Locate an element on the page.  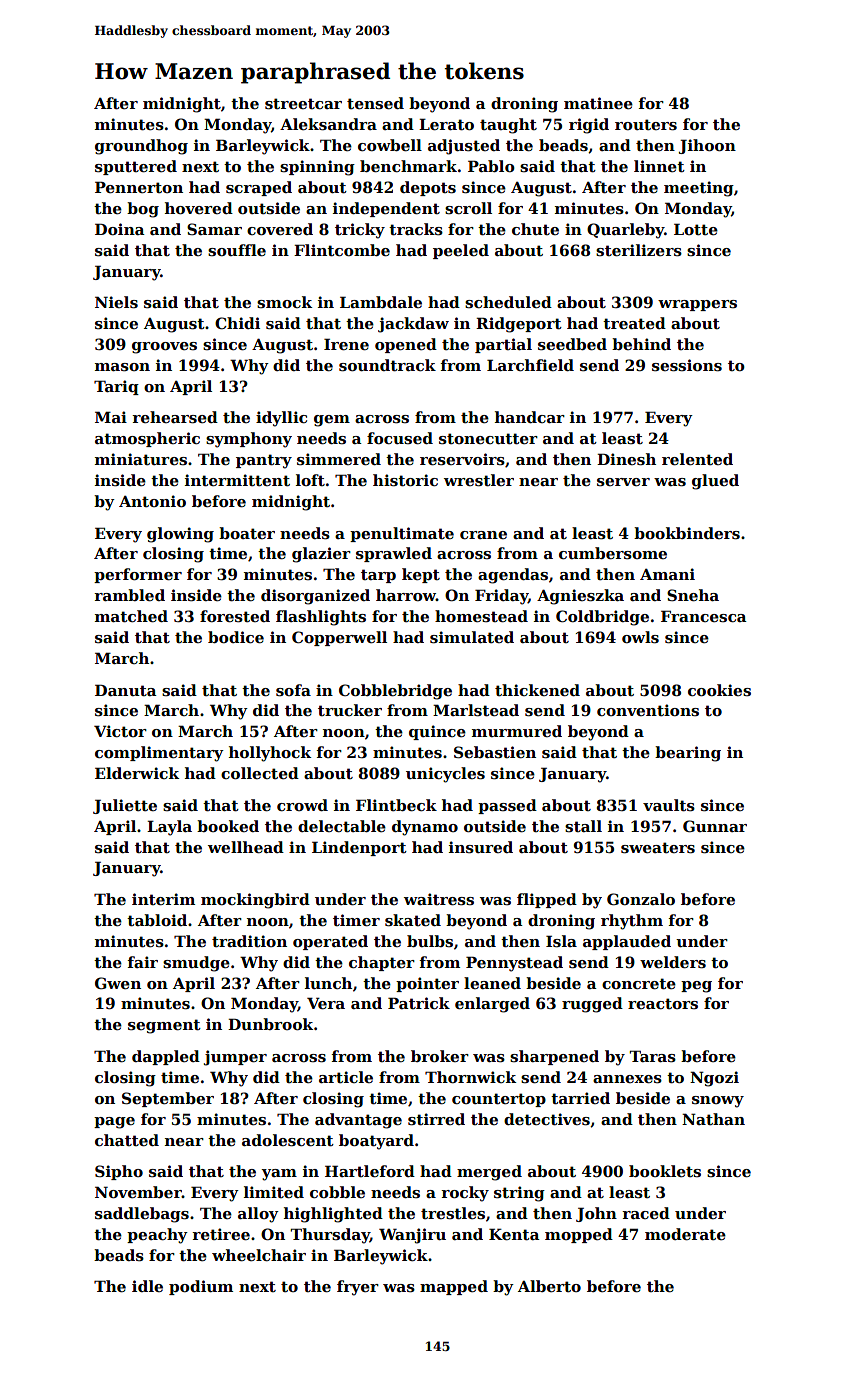
simulated is located at coordinates (472, 637).
